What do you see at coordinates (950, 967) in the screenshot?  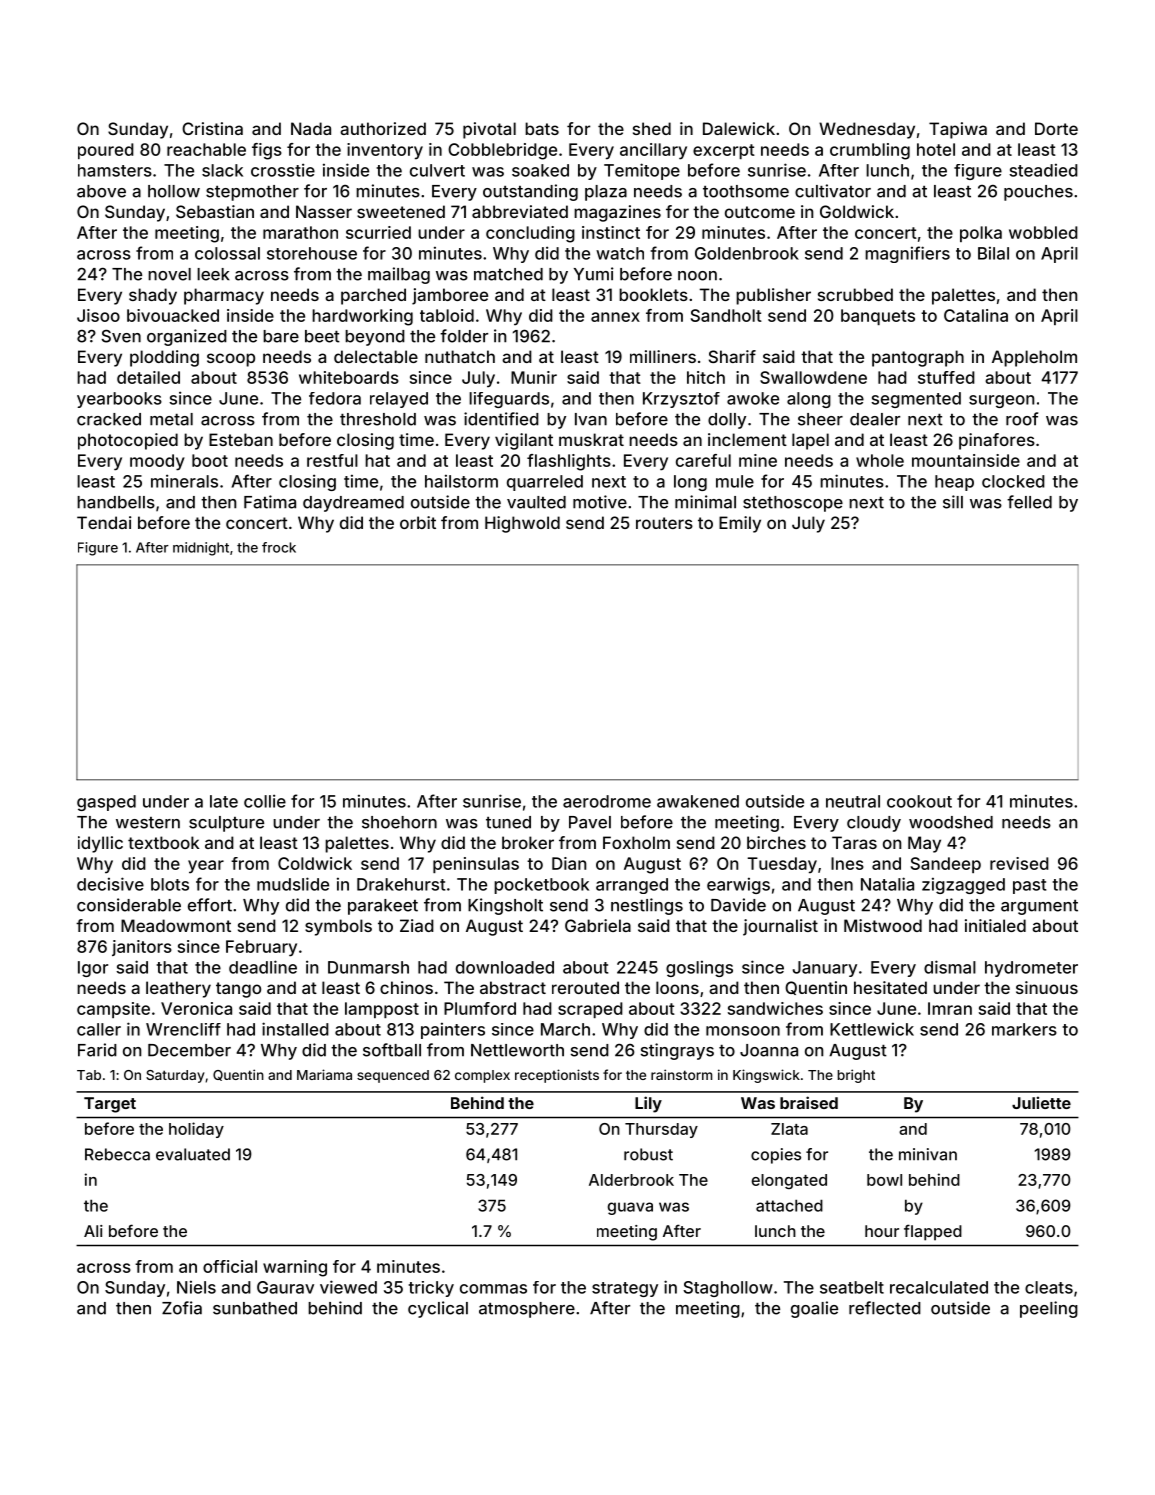 I see `dismal` at bounding box center [950, 967].
